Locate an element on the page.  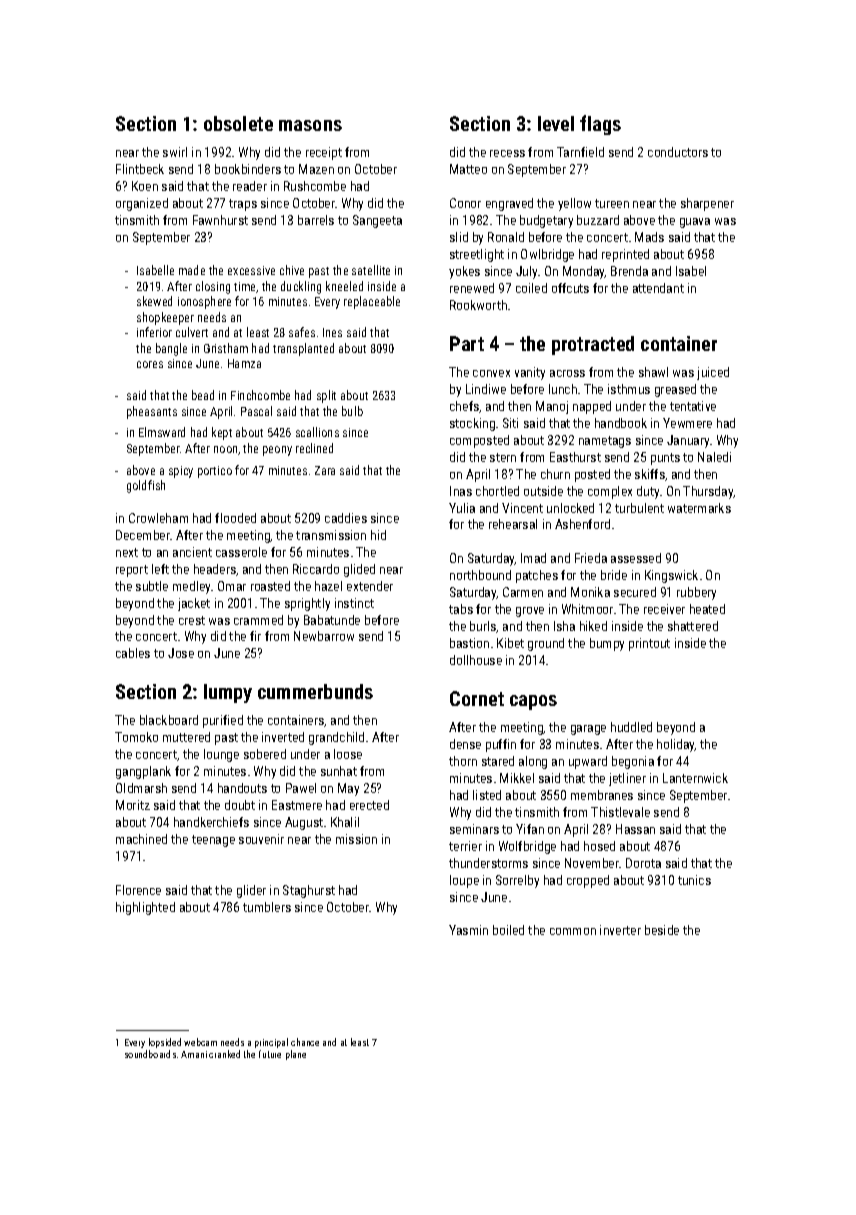
reprinted is located at coordinates (625, 255).
